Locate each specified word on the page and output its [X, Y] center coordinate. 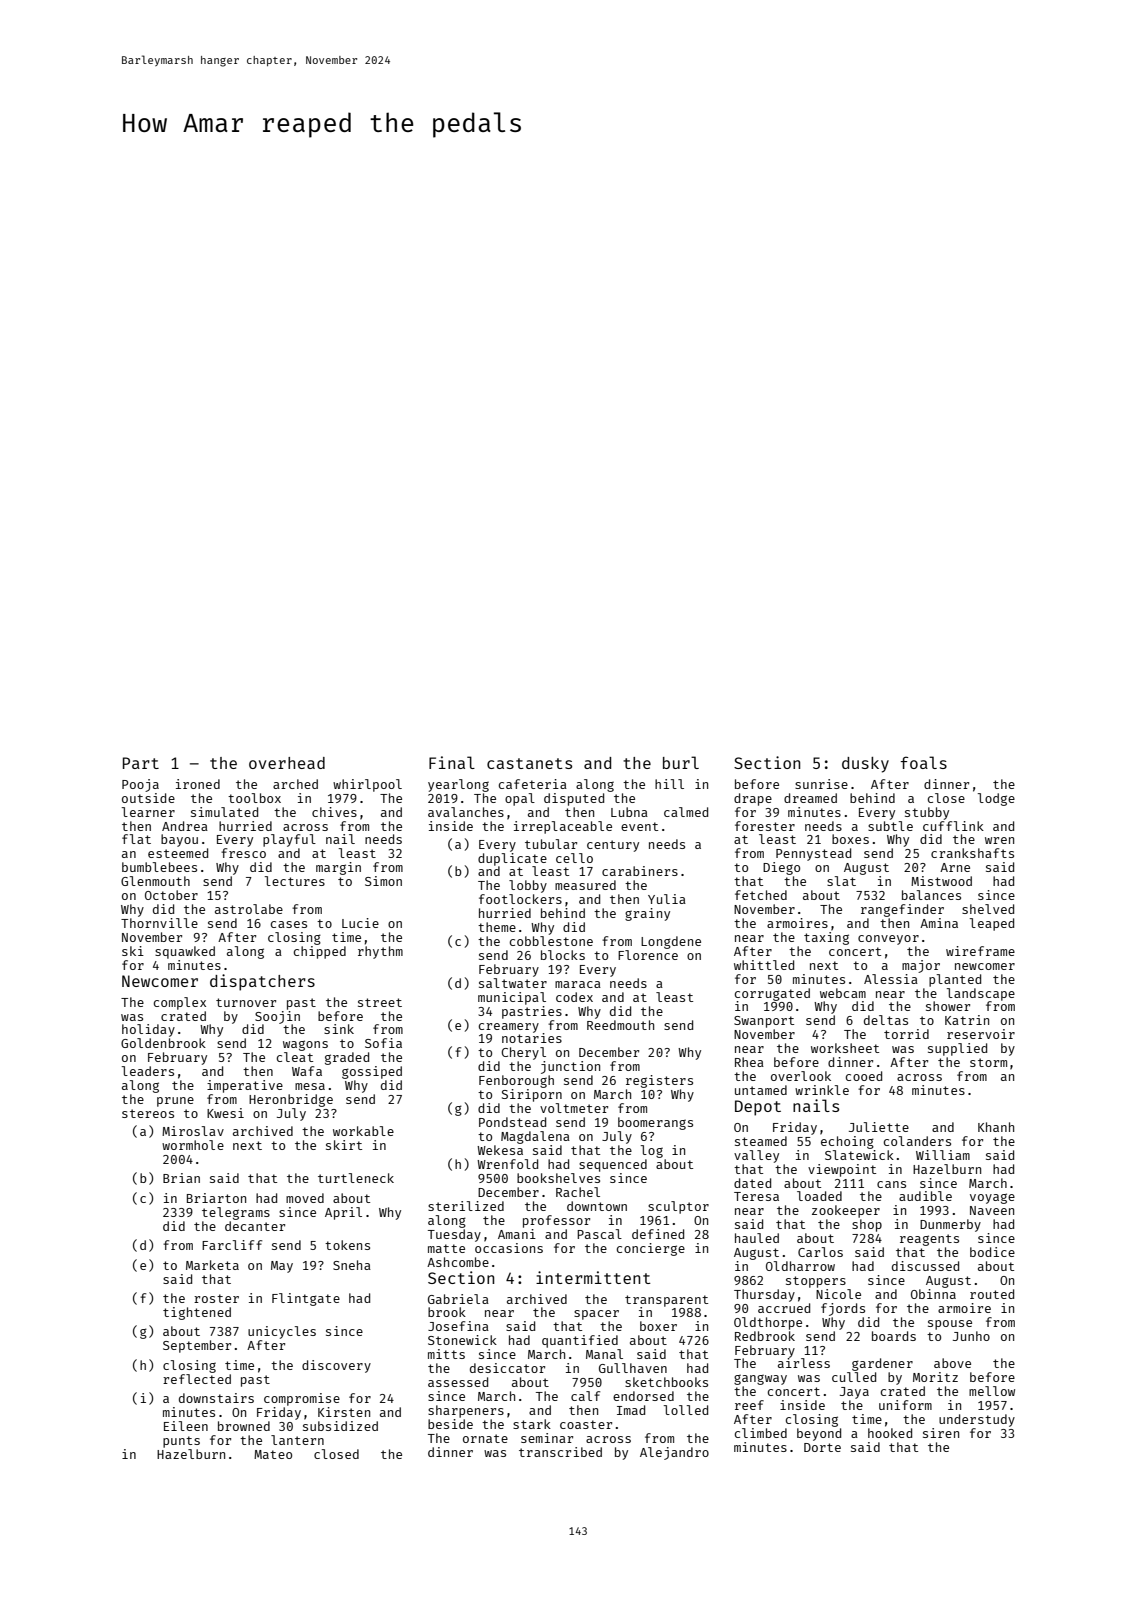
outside [148, 798]
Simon [383, 881]
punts [181, 1442]
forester [765, 826]
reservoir [981, 1034]
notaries [532, 1038]
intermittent [593, 1277]
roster [216, 1298]
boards [894, 1336]
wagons [305, 1045]
